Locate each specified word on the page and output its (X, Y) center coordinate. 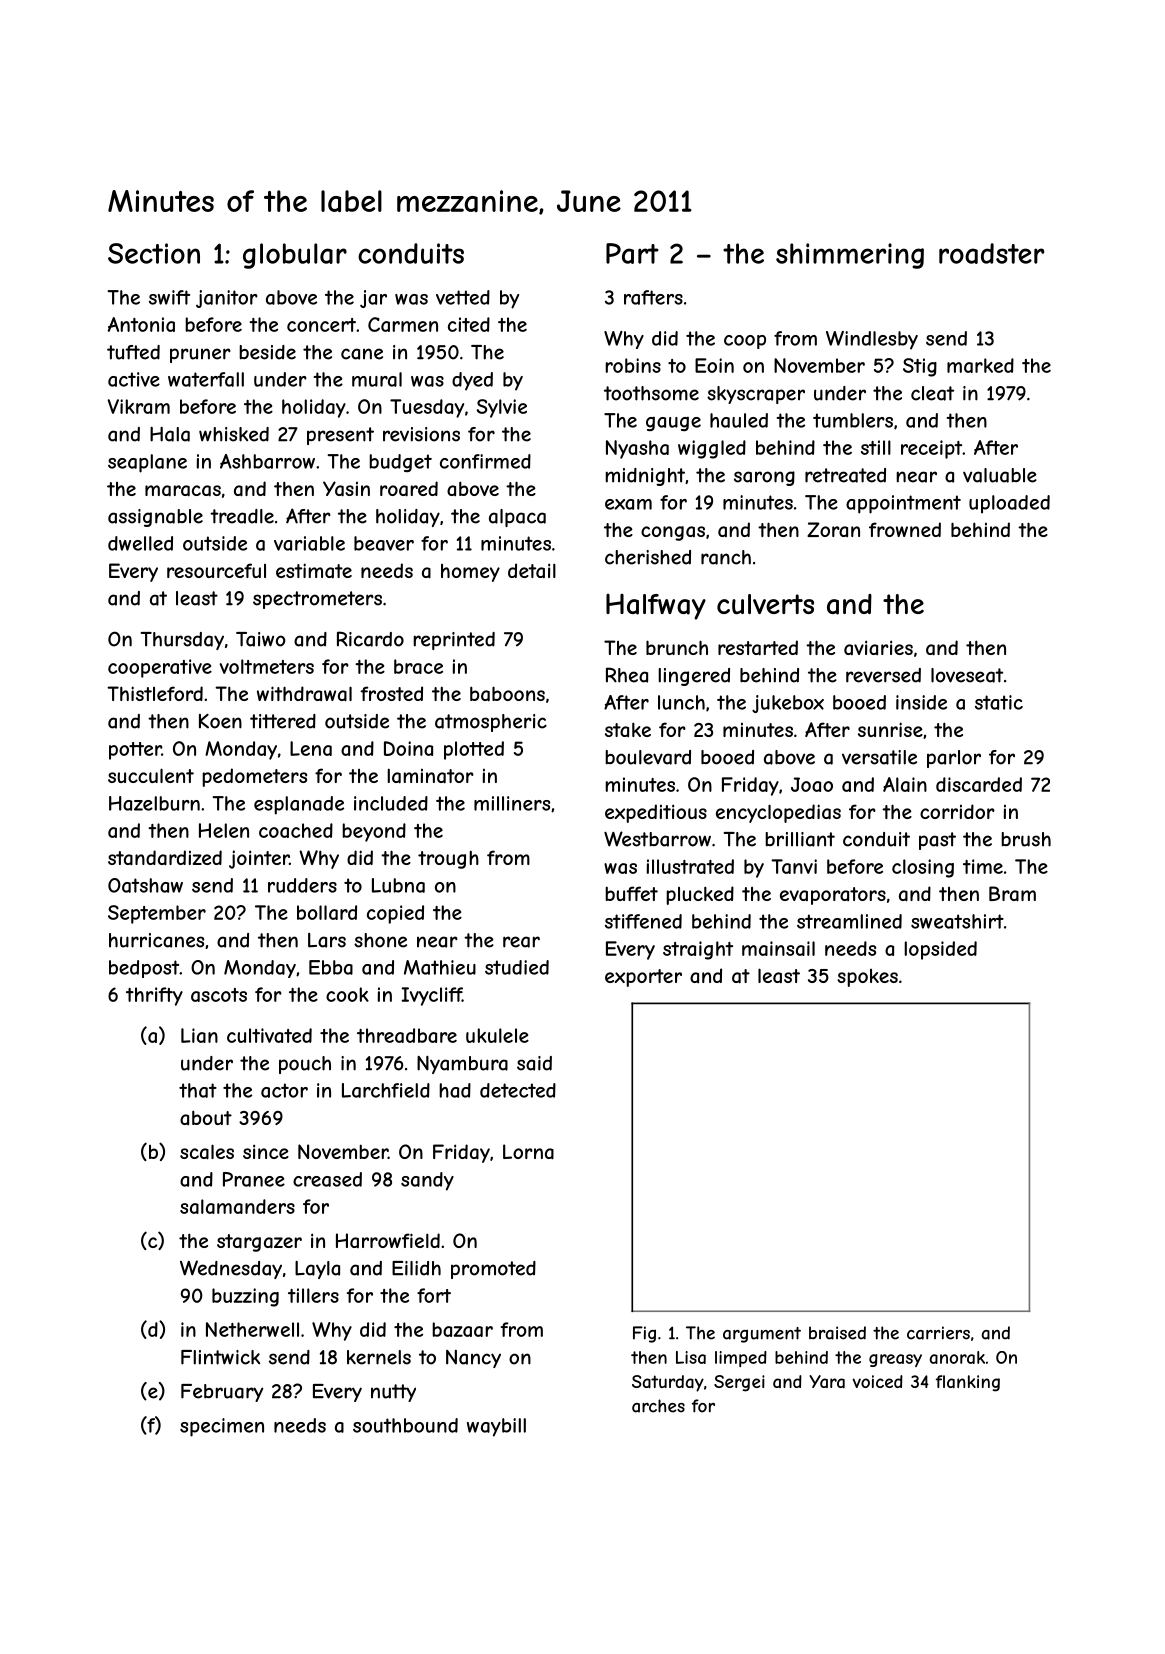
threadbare (407, 1035)
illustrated (690, 866)
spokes (867, 978)
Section (154, 253)
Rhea (627, 675)
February (222, 1393)
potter (135, 751)
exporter (643, 978)
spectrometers (317, 600)
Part (632, 253)
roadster (991, 253)
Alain (905, 784)
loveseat (967, 675)
